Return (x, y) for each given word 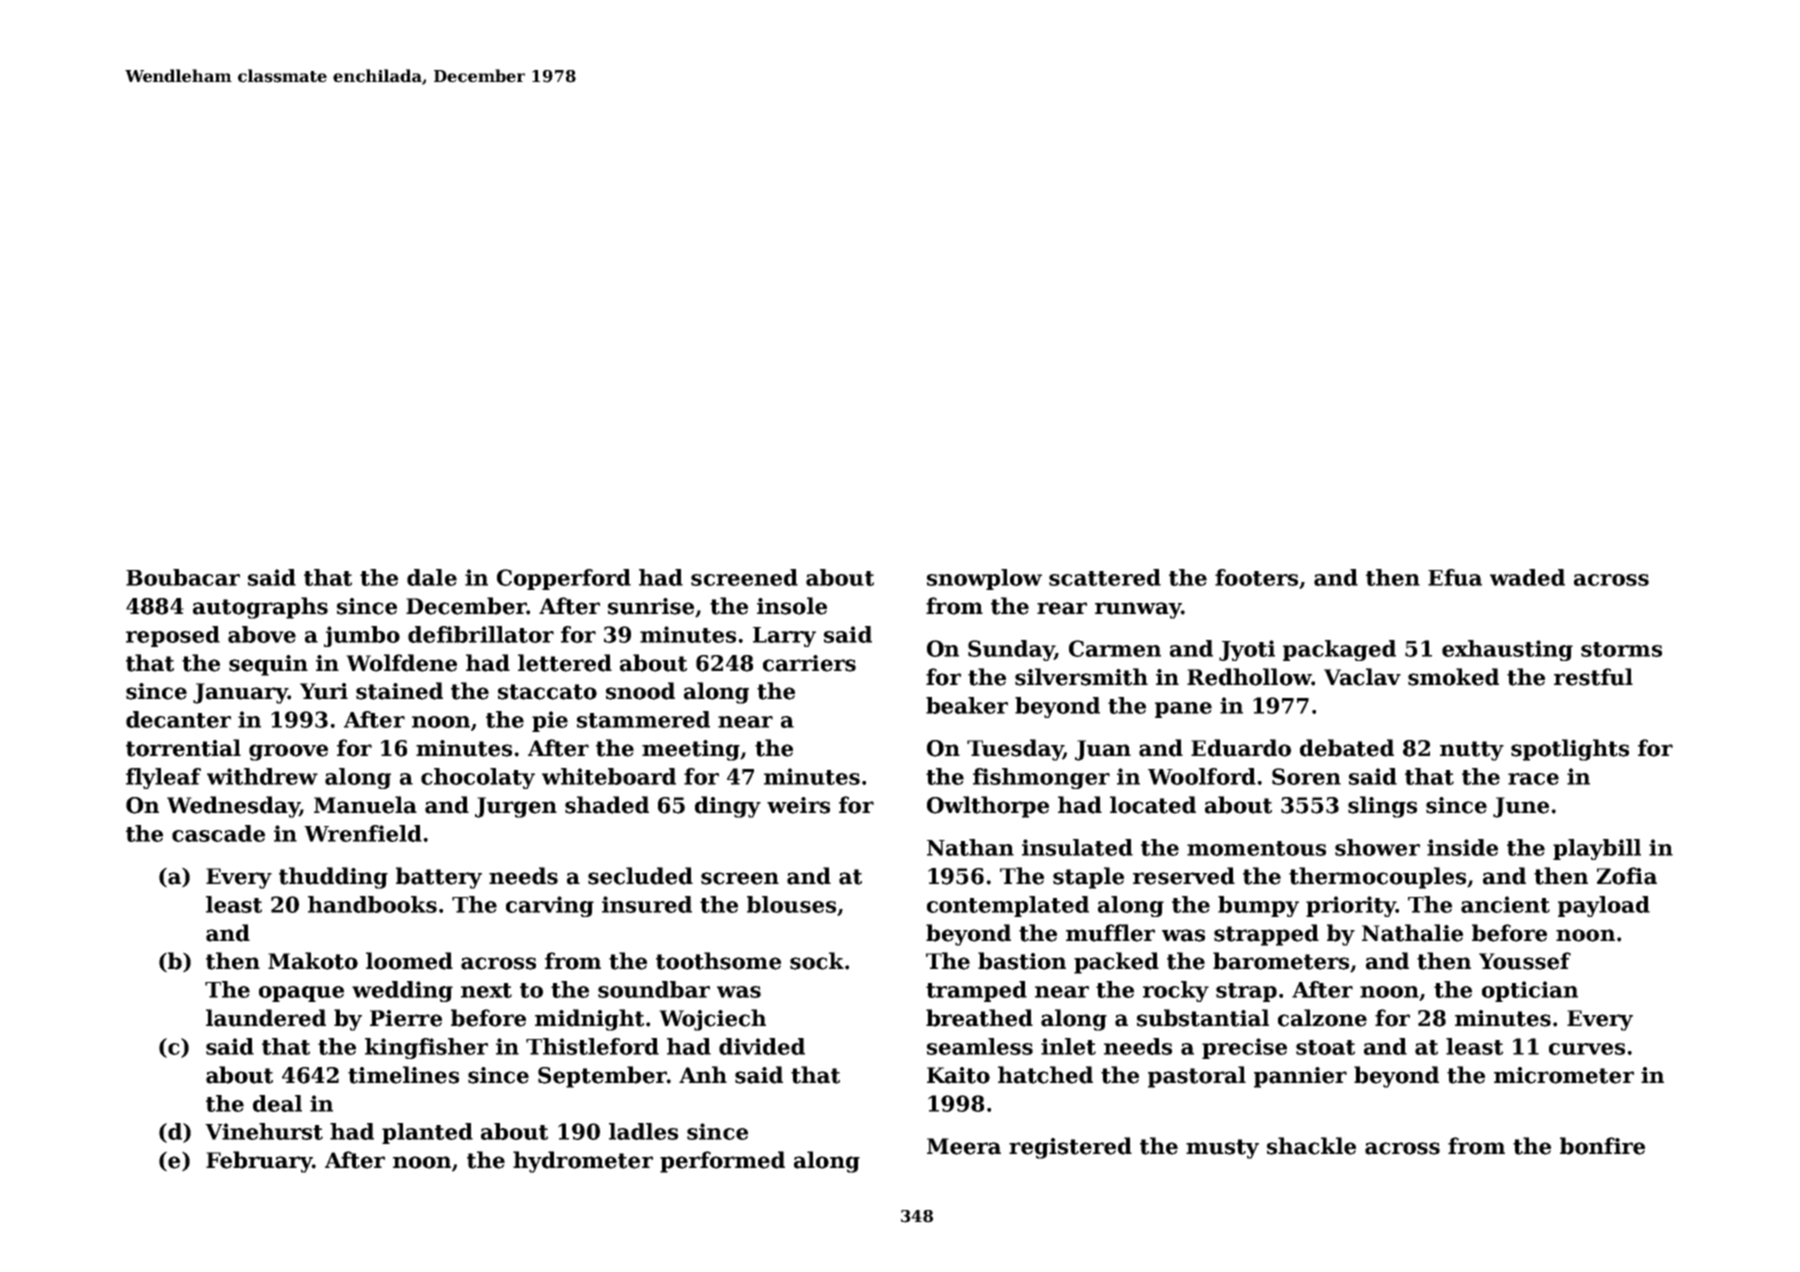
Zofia (1627, 876)
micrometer (1564, 1075)
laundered (266, 1018)
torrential (183, 748)
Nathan (970, 847)
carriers (809, 663)
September (602, 1077)
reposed (173, 636)
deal (277, 1103)
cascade (218, 833)
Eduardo (1241, 748)
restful (1593, 677)
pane (1183, 710)
